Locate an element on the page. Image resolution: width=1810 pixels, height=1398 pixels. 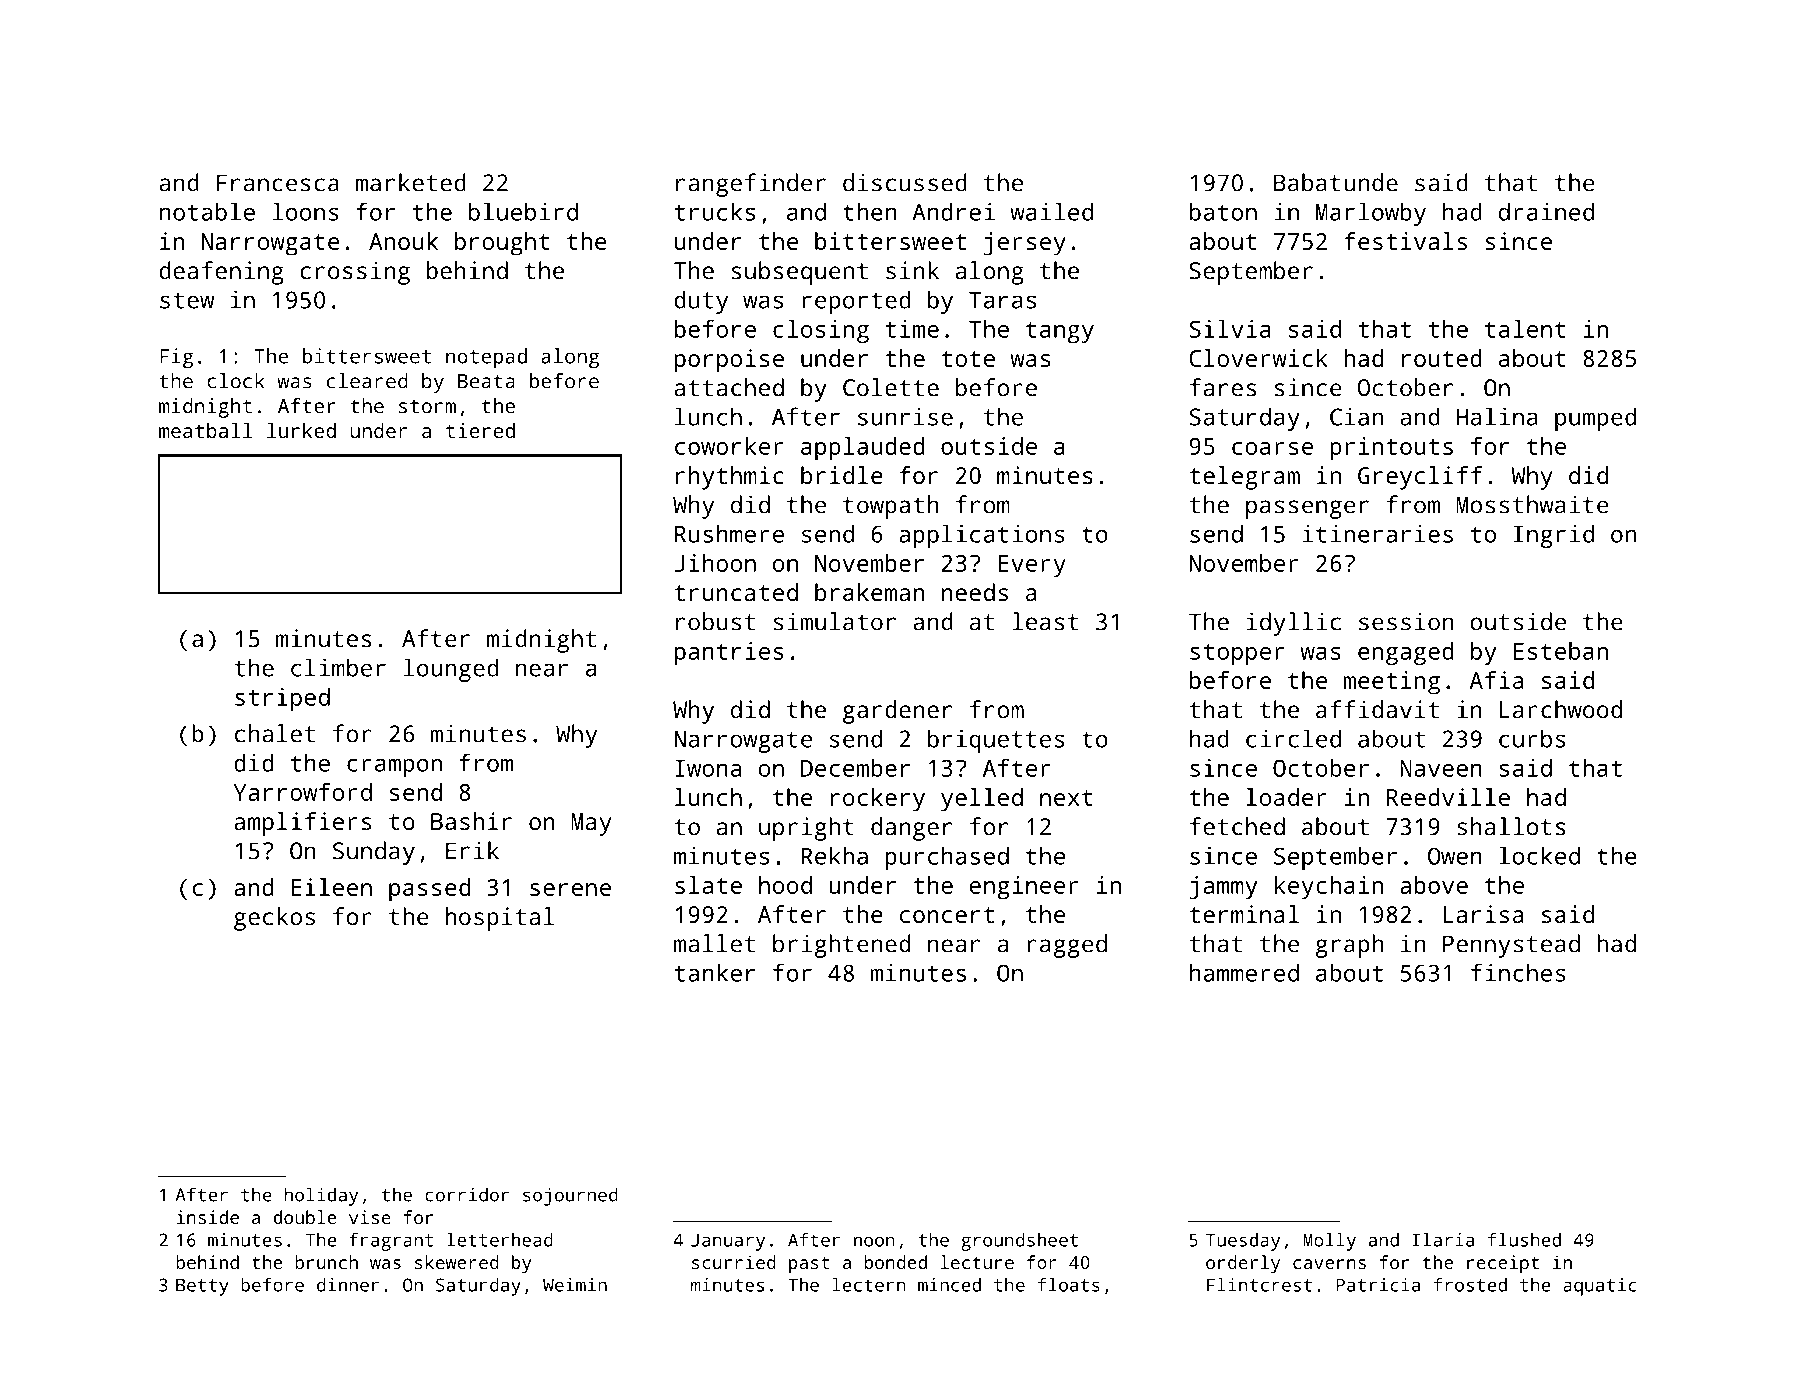
dinner is located at coordinates (348, 1285).
